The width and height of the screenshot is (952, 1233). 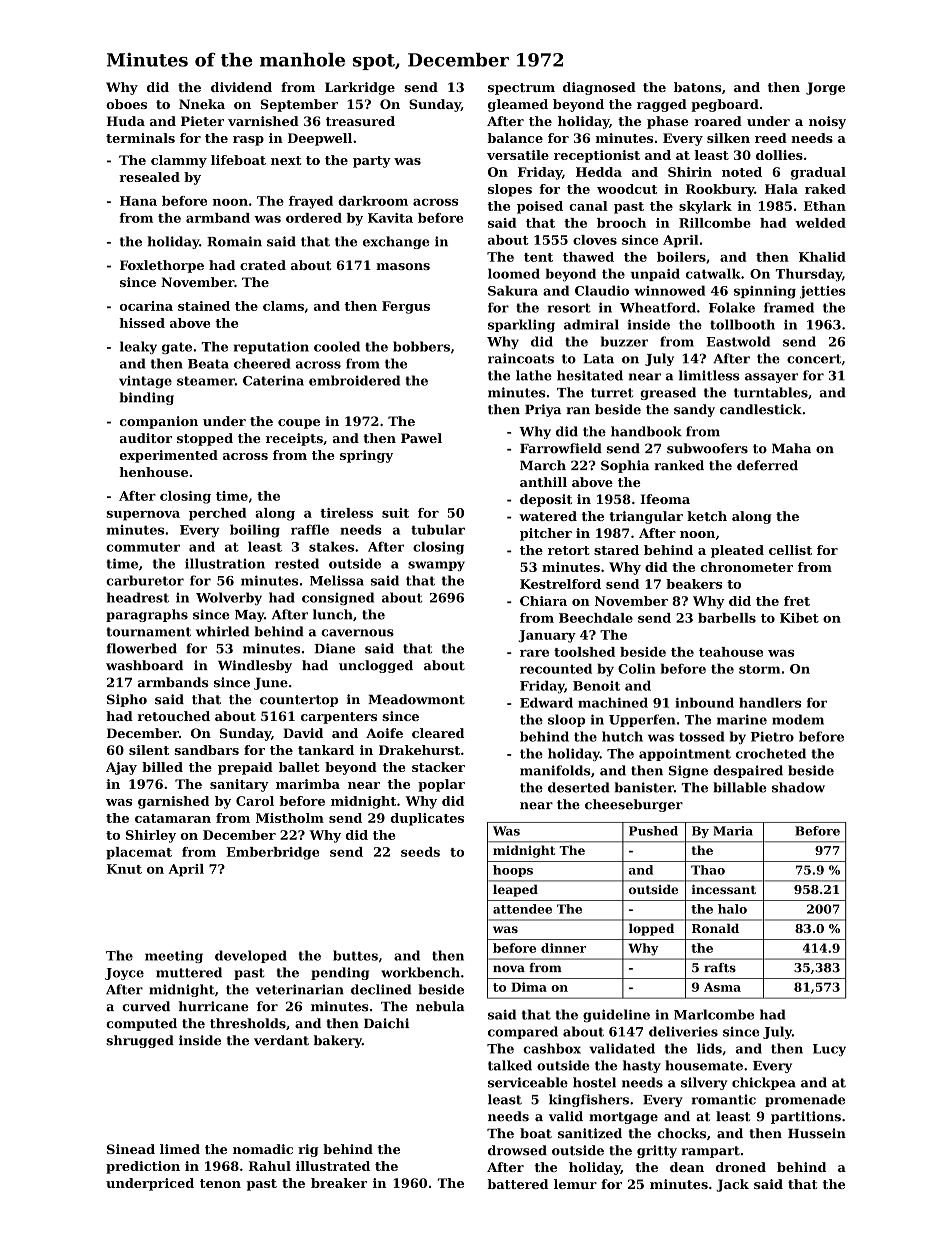 I want to click on Ethan, so click(x=825, y=206).
